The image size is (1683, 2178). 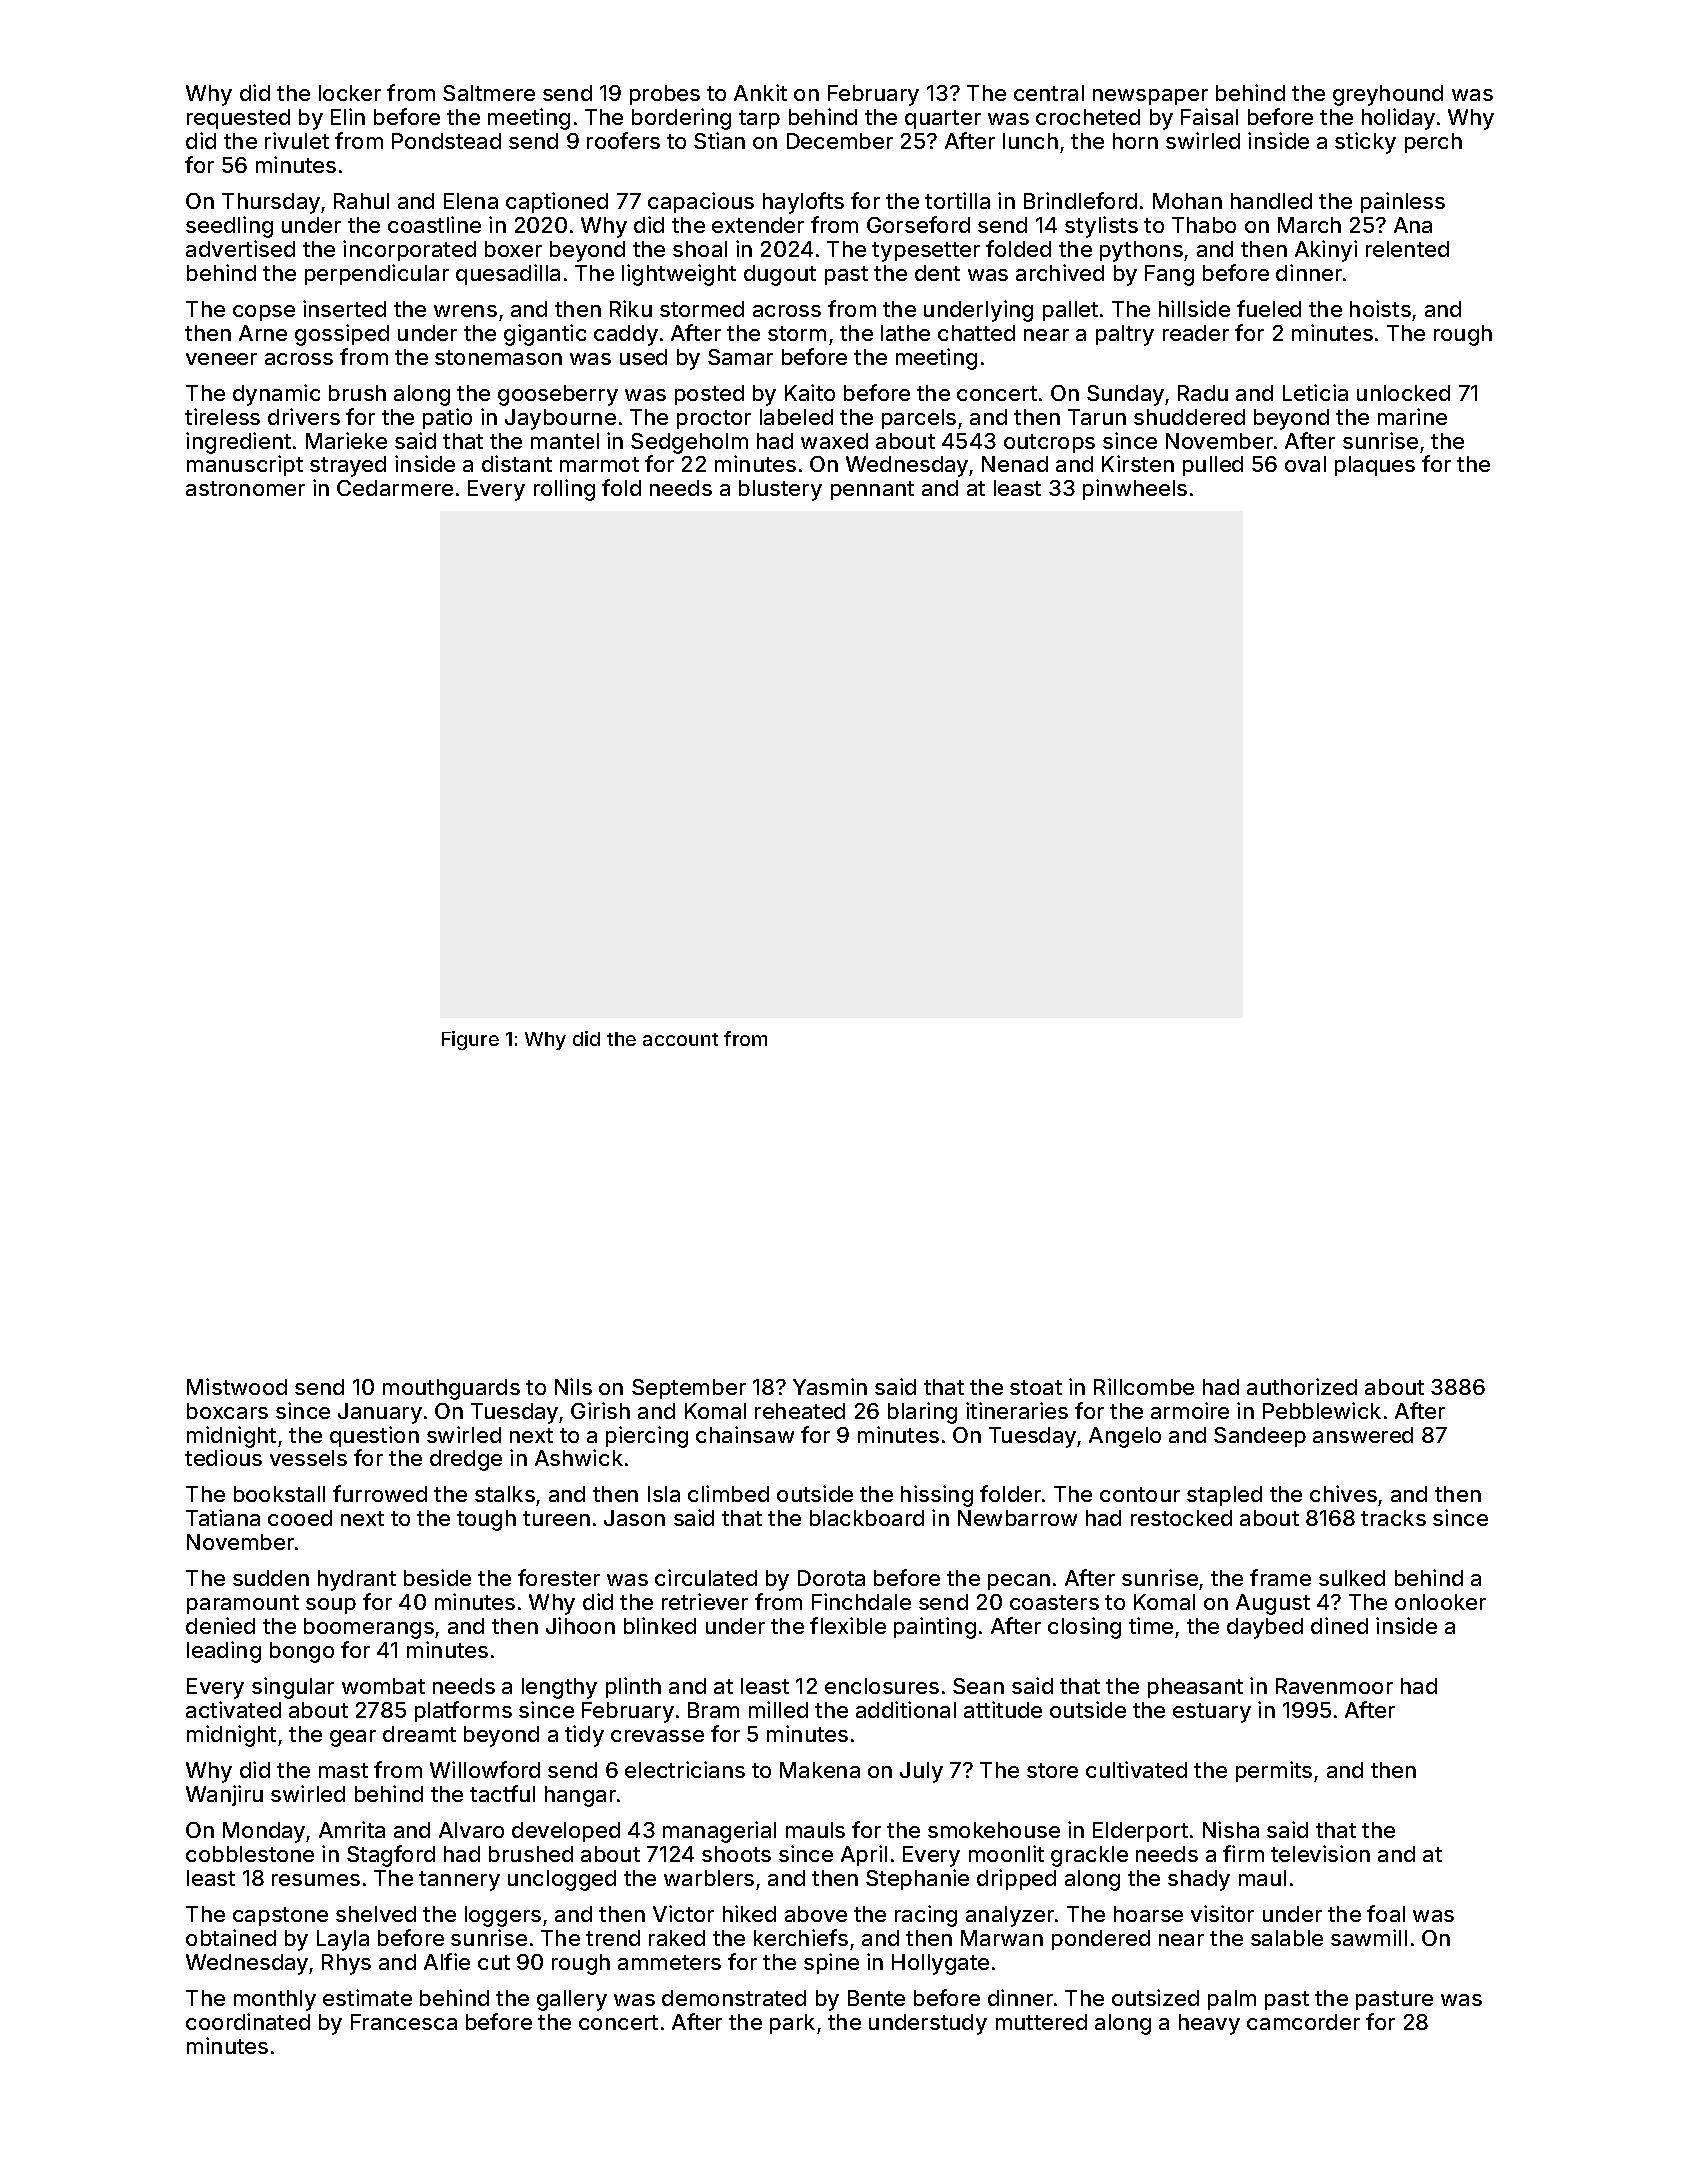 I want to click on Alvaro, so click(x=471, y=1830).
